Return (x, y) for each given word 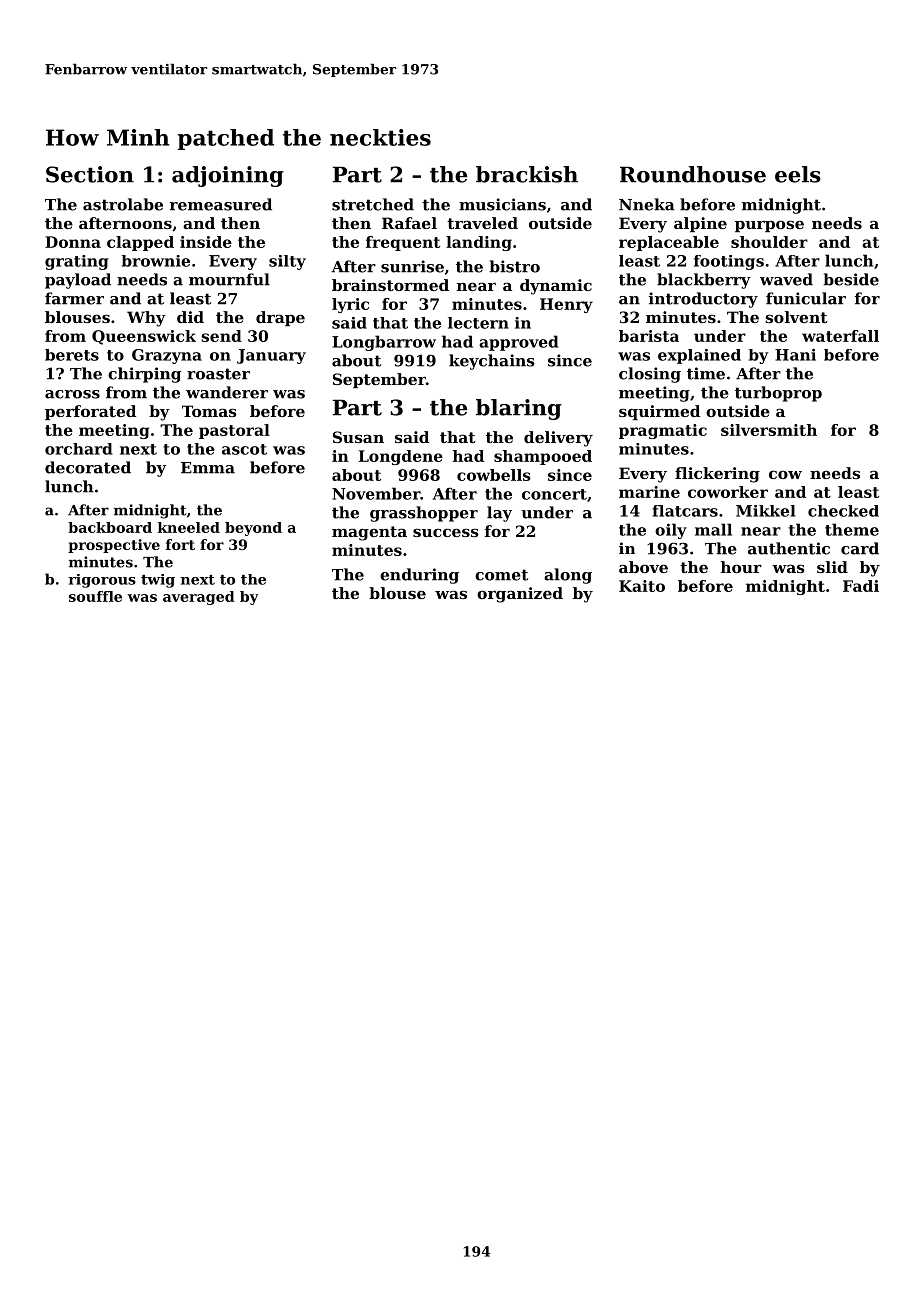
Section (90, 174)
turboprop (778, 394)
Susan (358, 437)
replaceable (669, 243)
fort (180, 544)
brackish (527, 174)
